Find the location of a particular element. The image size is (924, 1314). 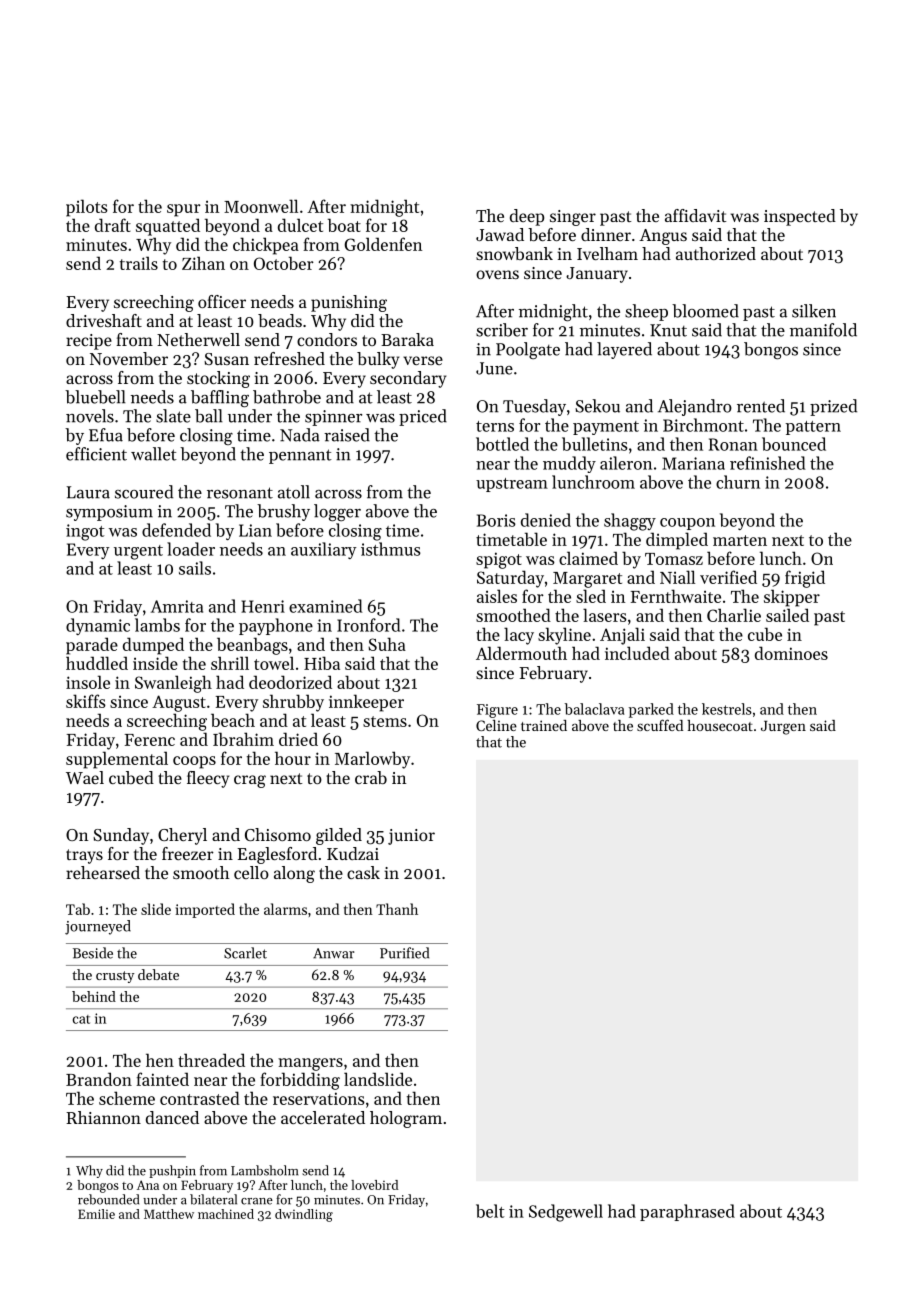

driveshaft is located at coordinates (104, 320).
